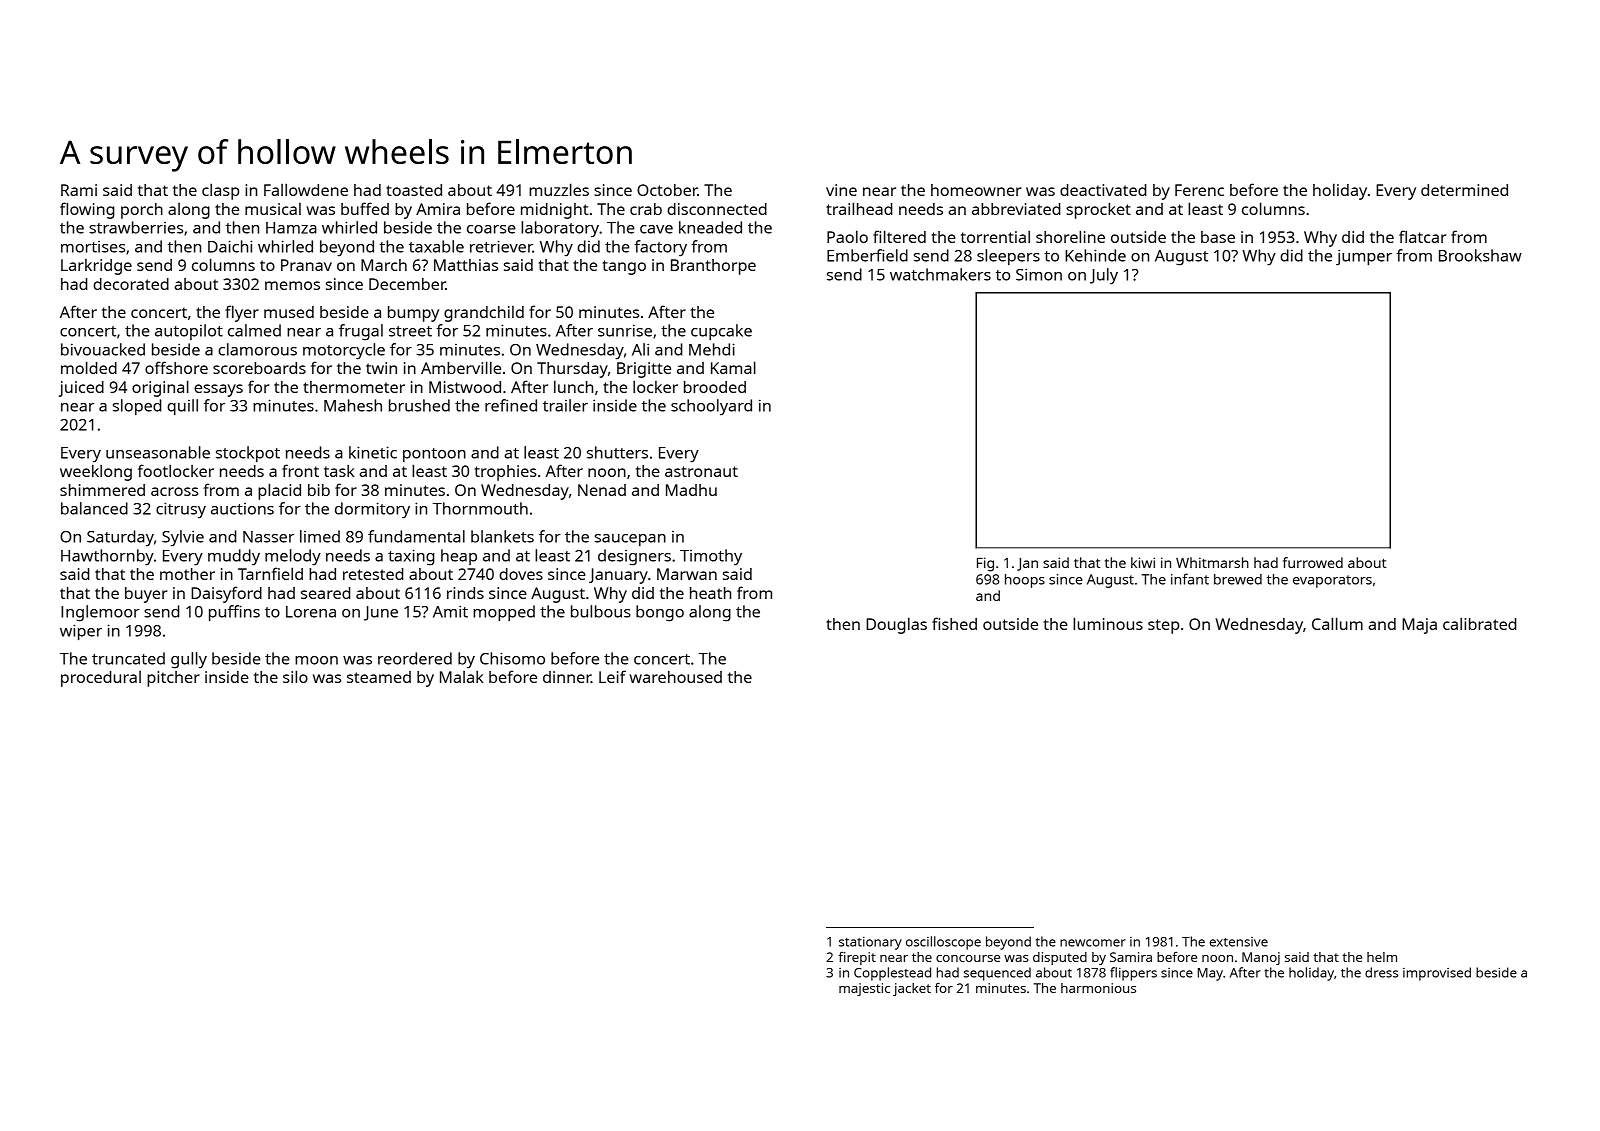 Image resolution: width=1600 pixels, height=1131 pixels. What do you see at coordinates (1218, 237) in the screenshot?
I see `base` at bounding box center [1218, 237].
